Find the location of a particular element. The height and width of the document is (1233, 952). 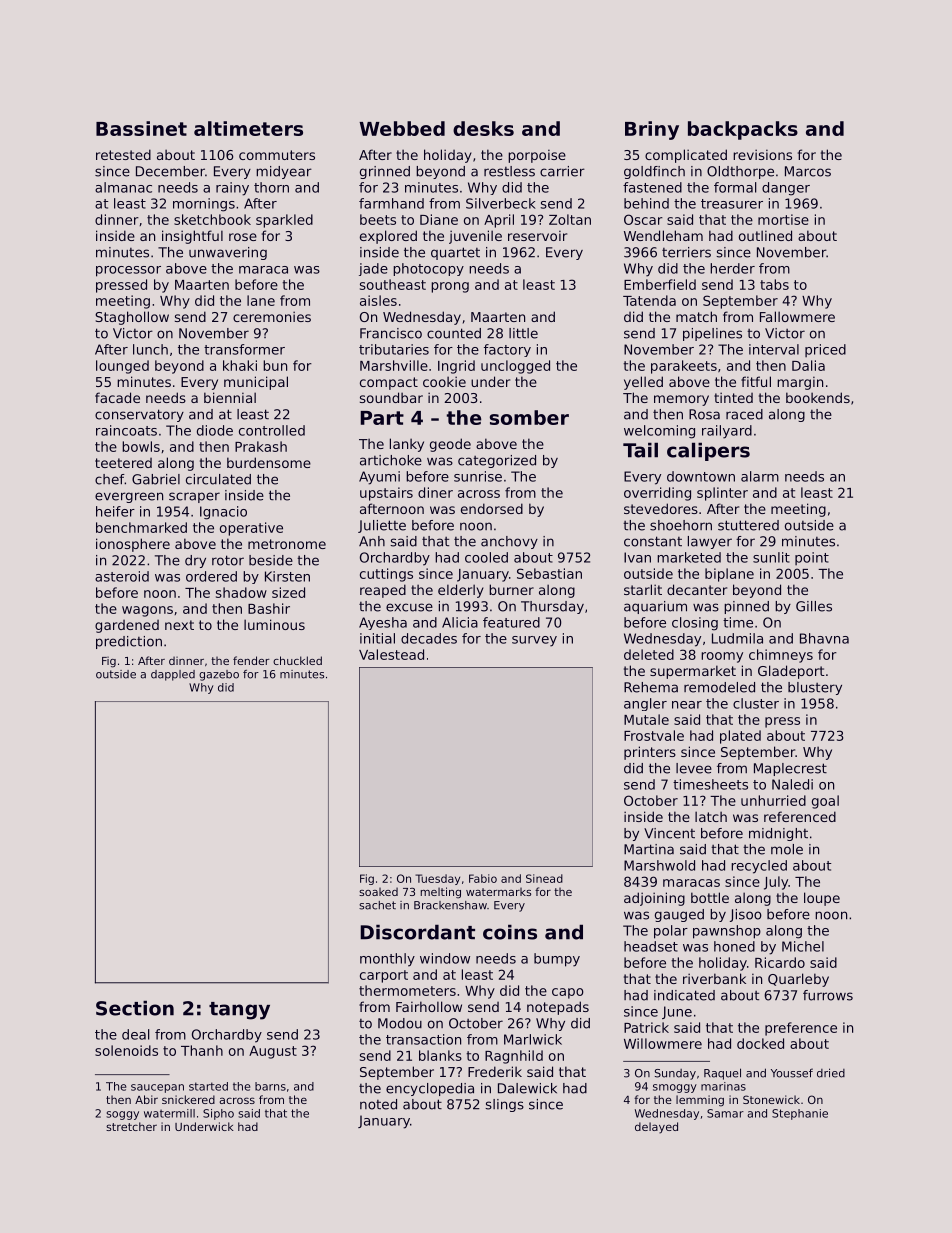

complicated is located at coordinates (686, 156).
